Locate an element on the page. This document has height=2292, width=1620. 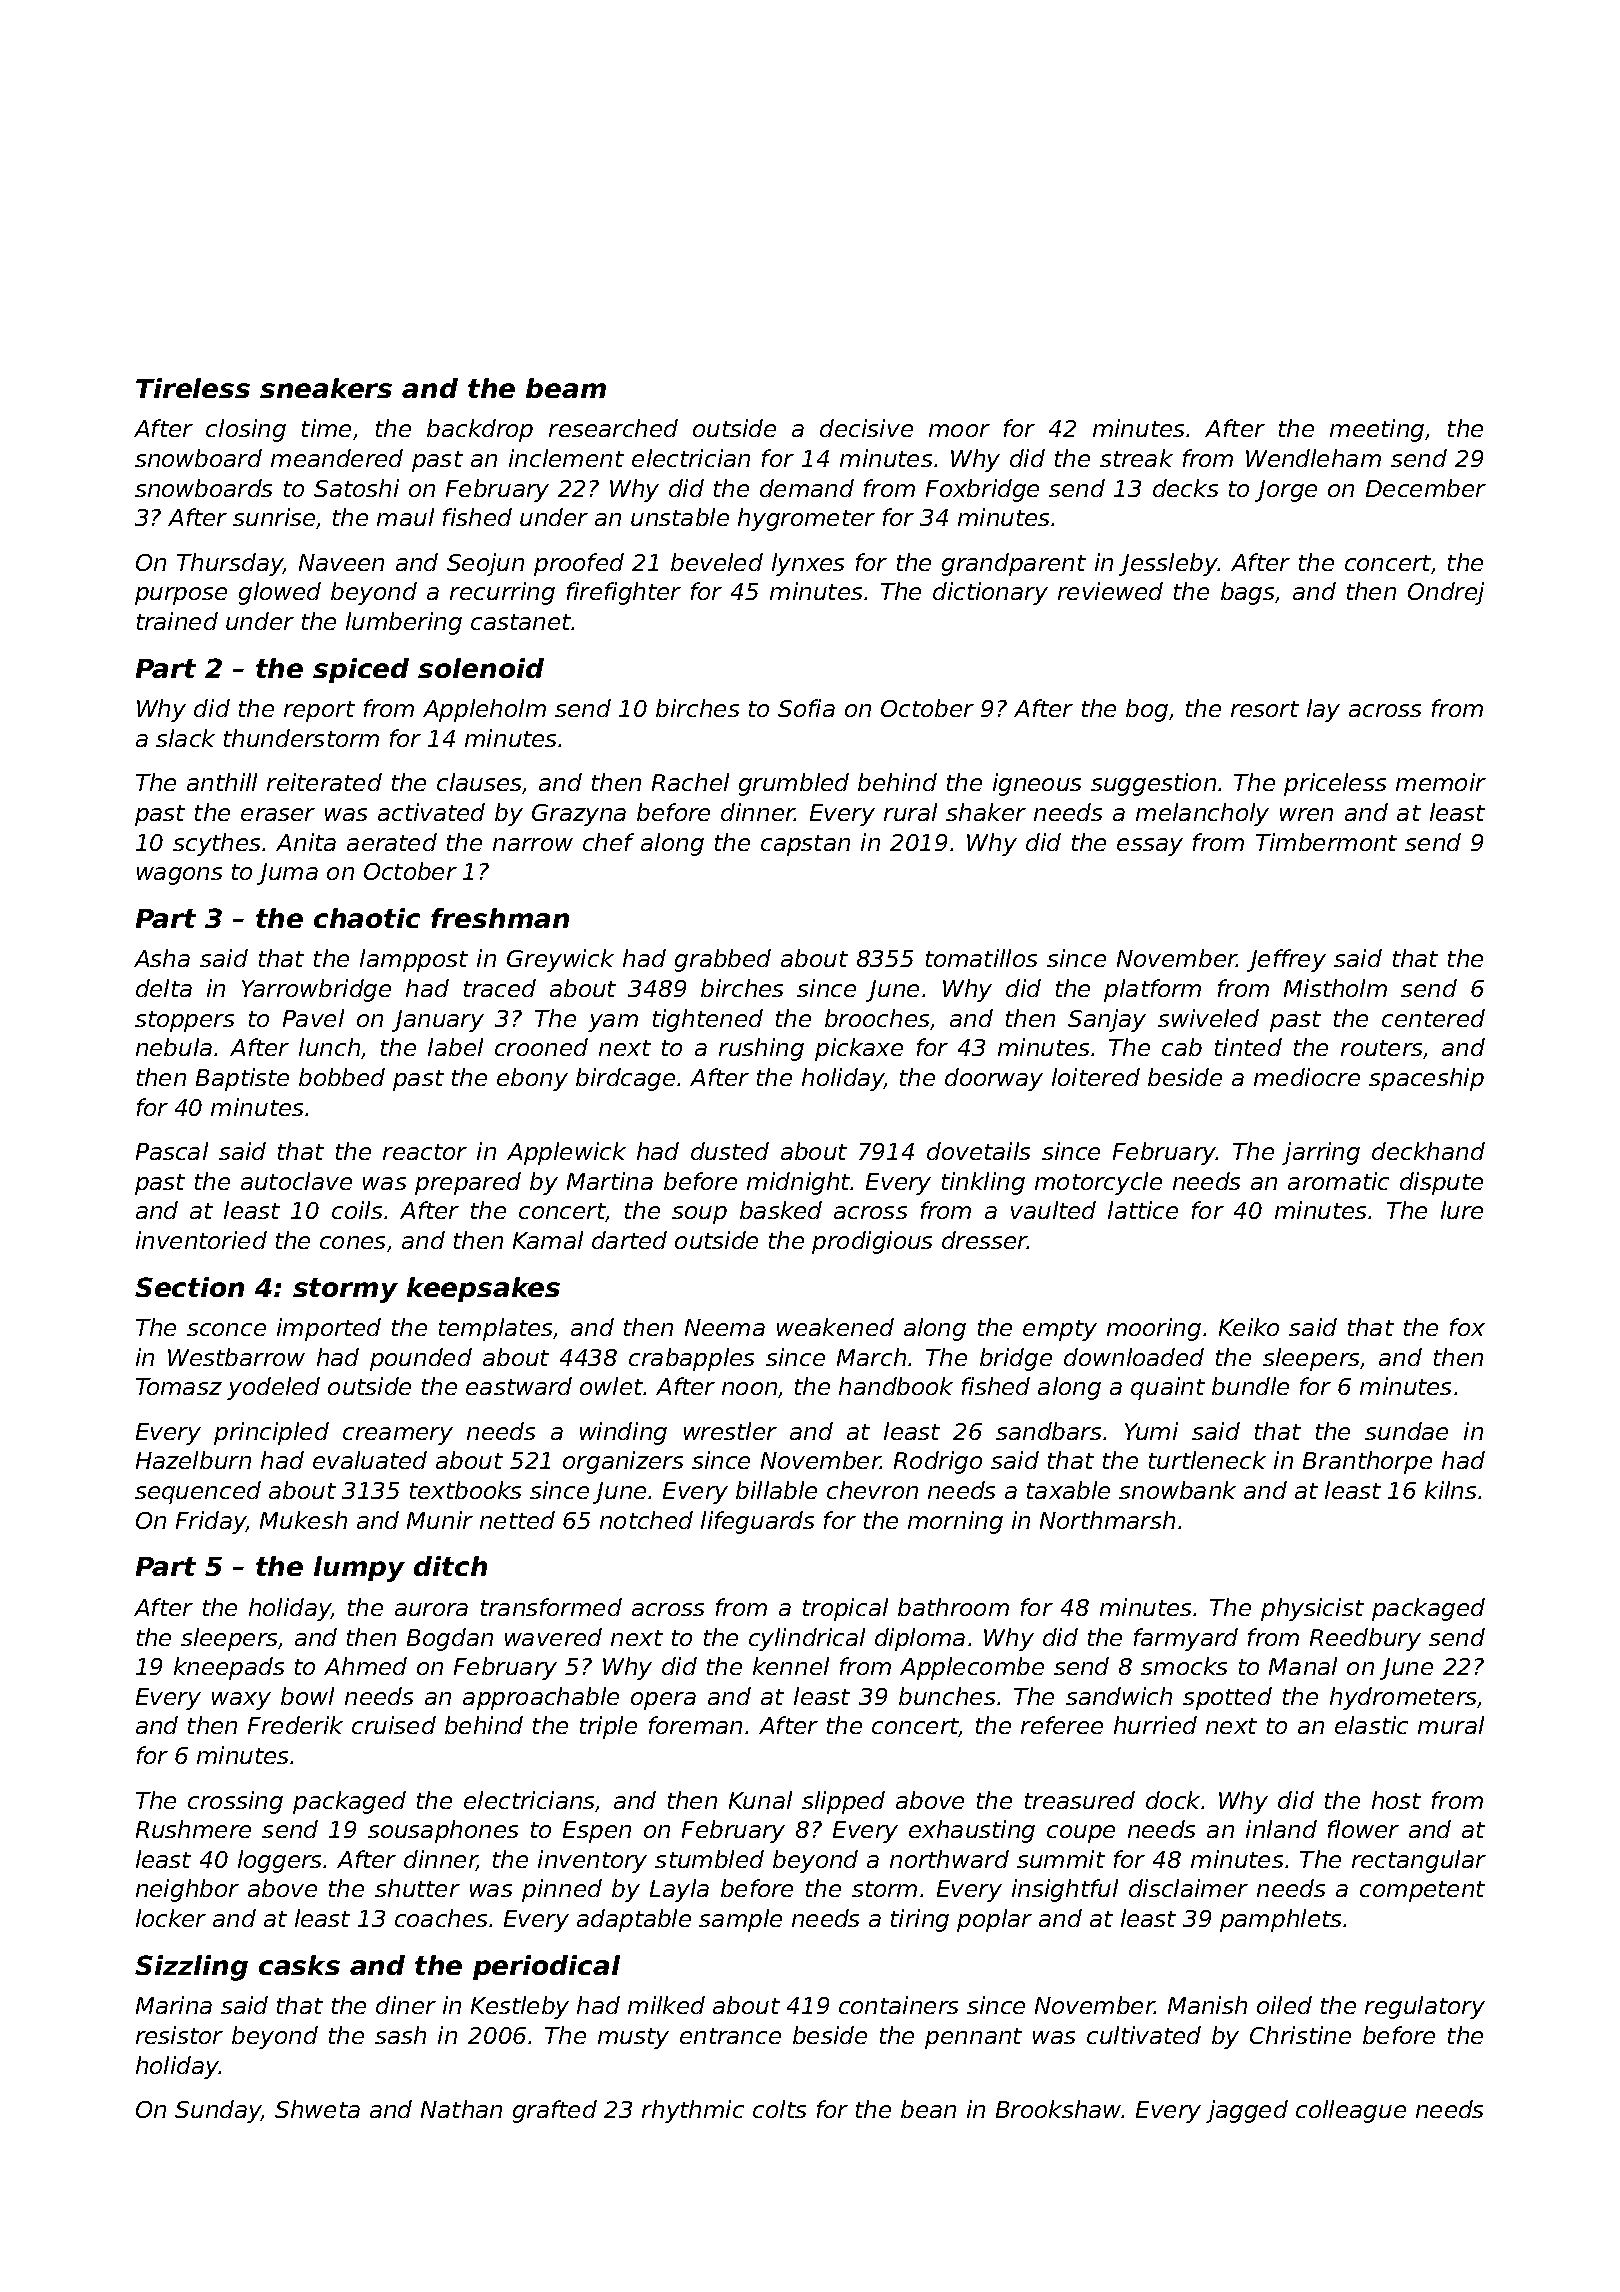
resort is located at coordinates (1265, 709).
